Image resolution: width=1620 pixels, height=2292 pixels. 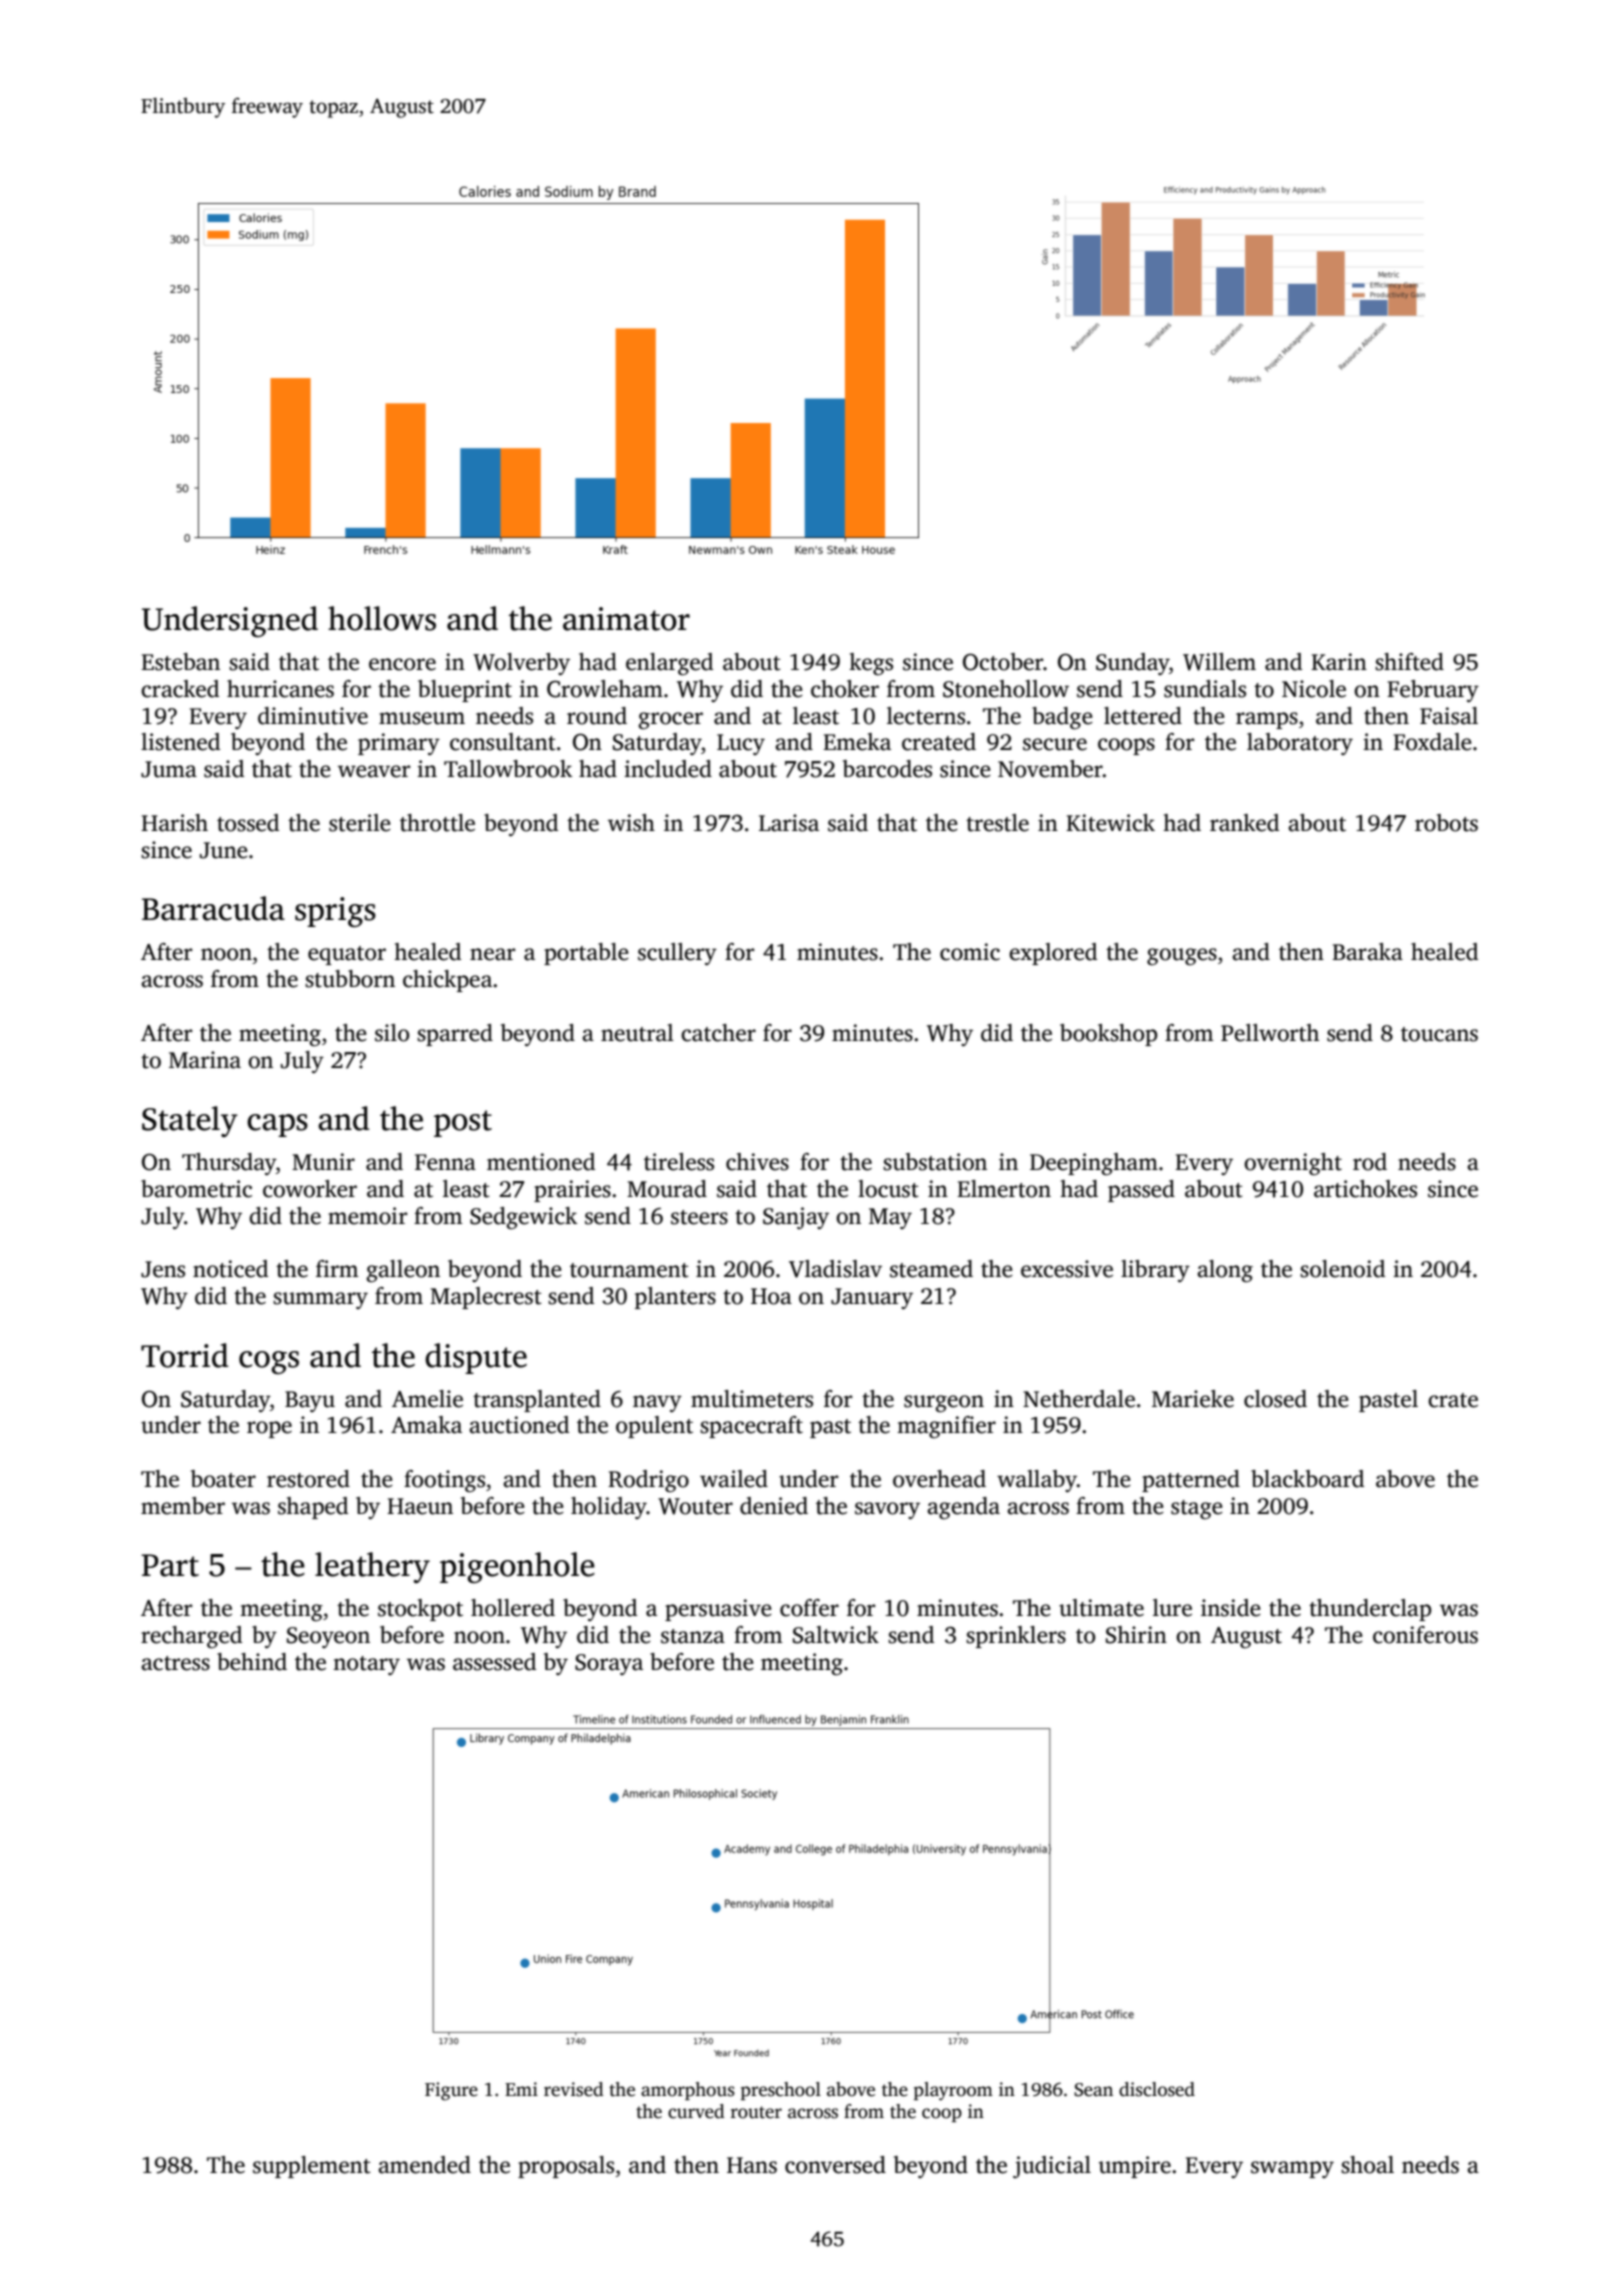 What do you see at coordinates (566, 2167) in the page?
I see `proposals` at bounding box center [566, 2167].
